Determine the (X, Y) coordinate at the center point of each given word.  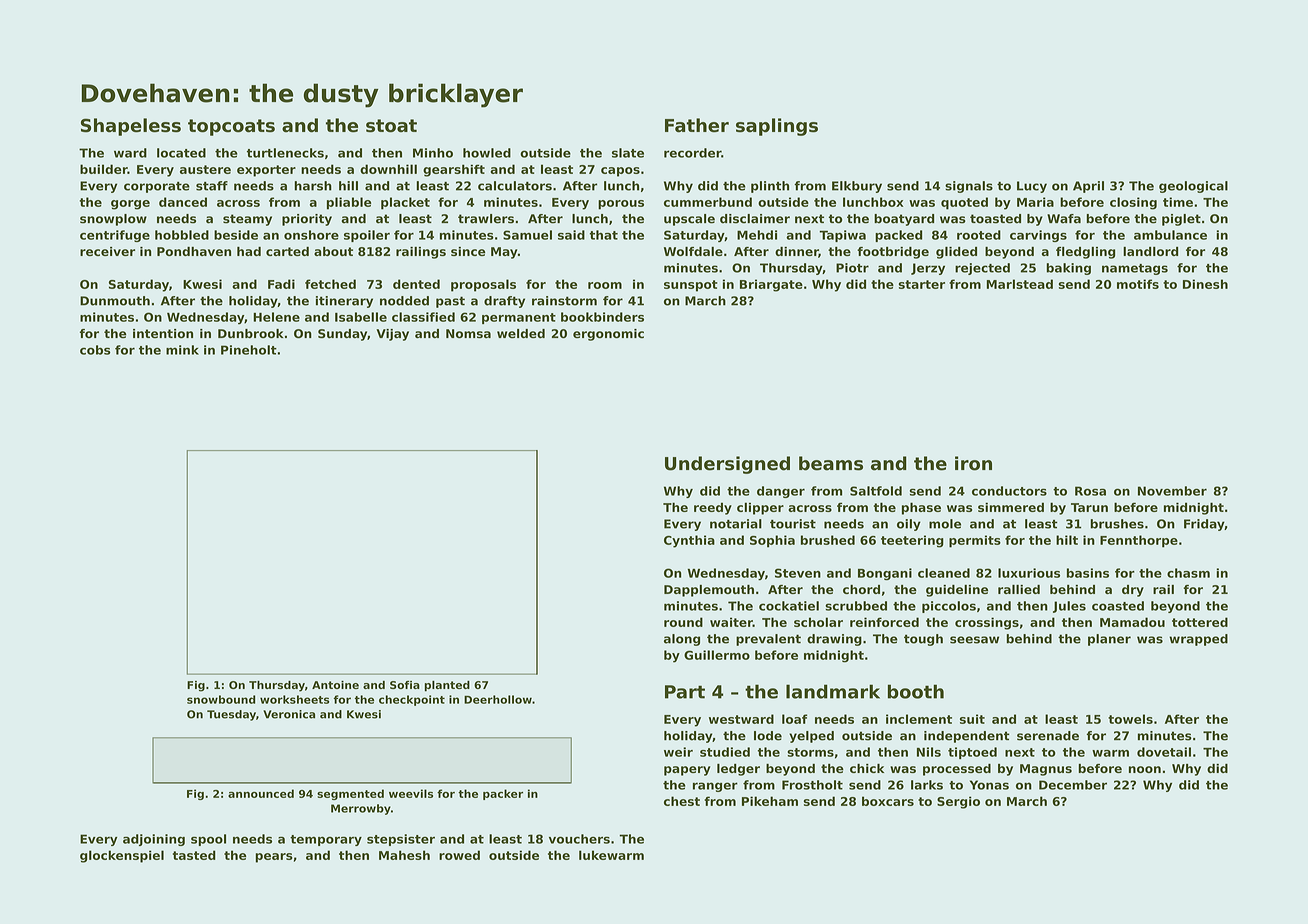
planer (1109, 640)
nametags (1135, 269)
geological (1193, 187)
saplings (777, 127)
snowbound (221, 699)
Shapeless (131, 127)
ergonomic (608, 335)
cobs (95, 350)
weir (678, 752)
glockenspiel (122, 856)
